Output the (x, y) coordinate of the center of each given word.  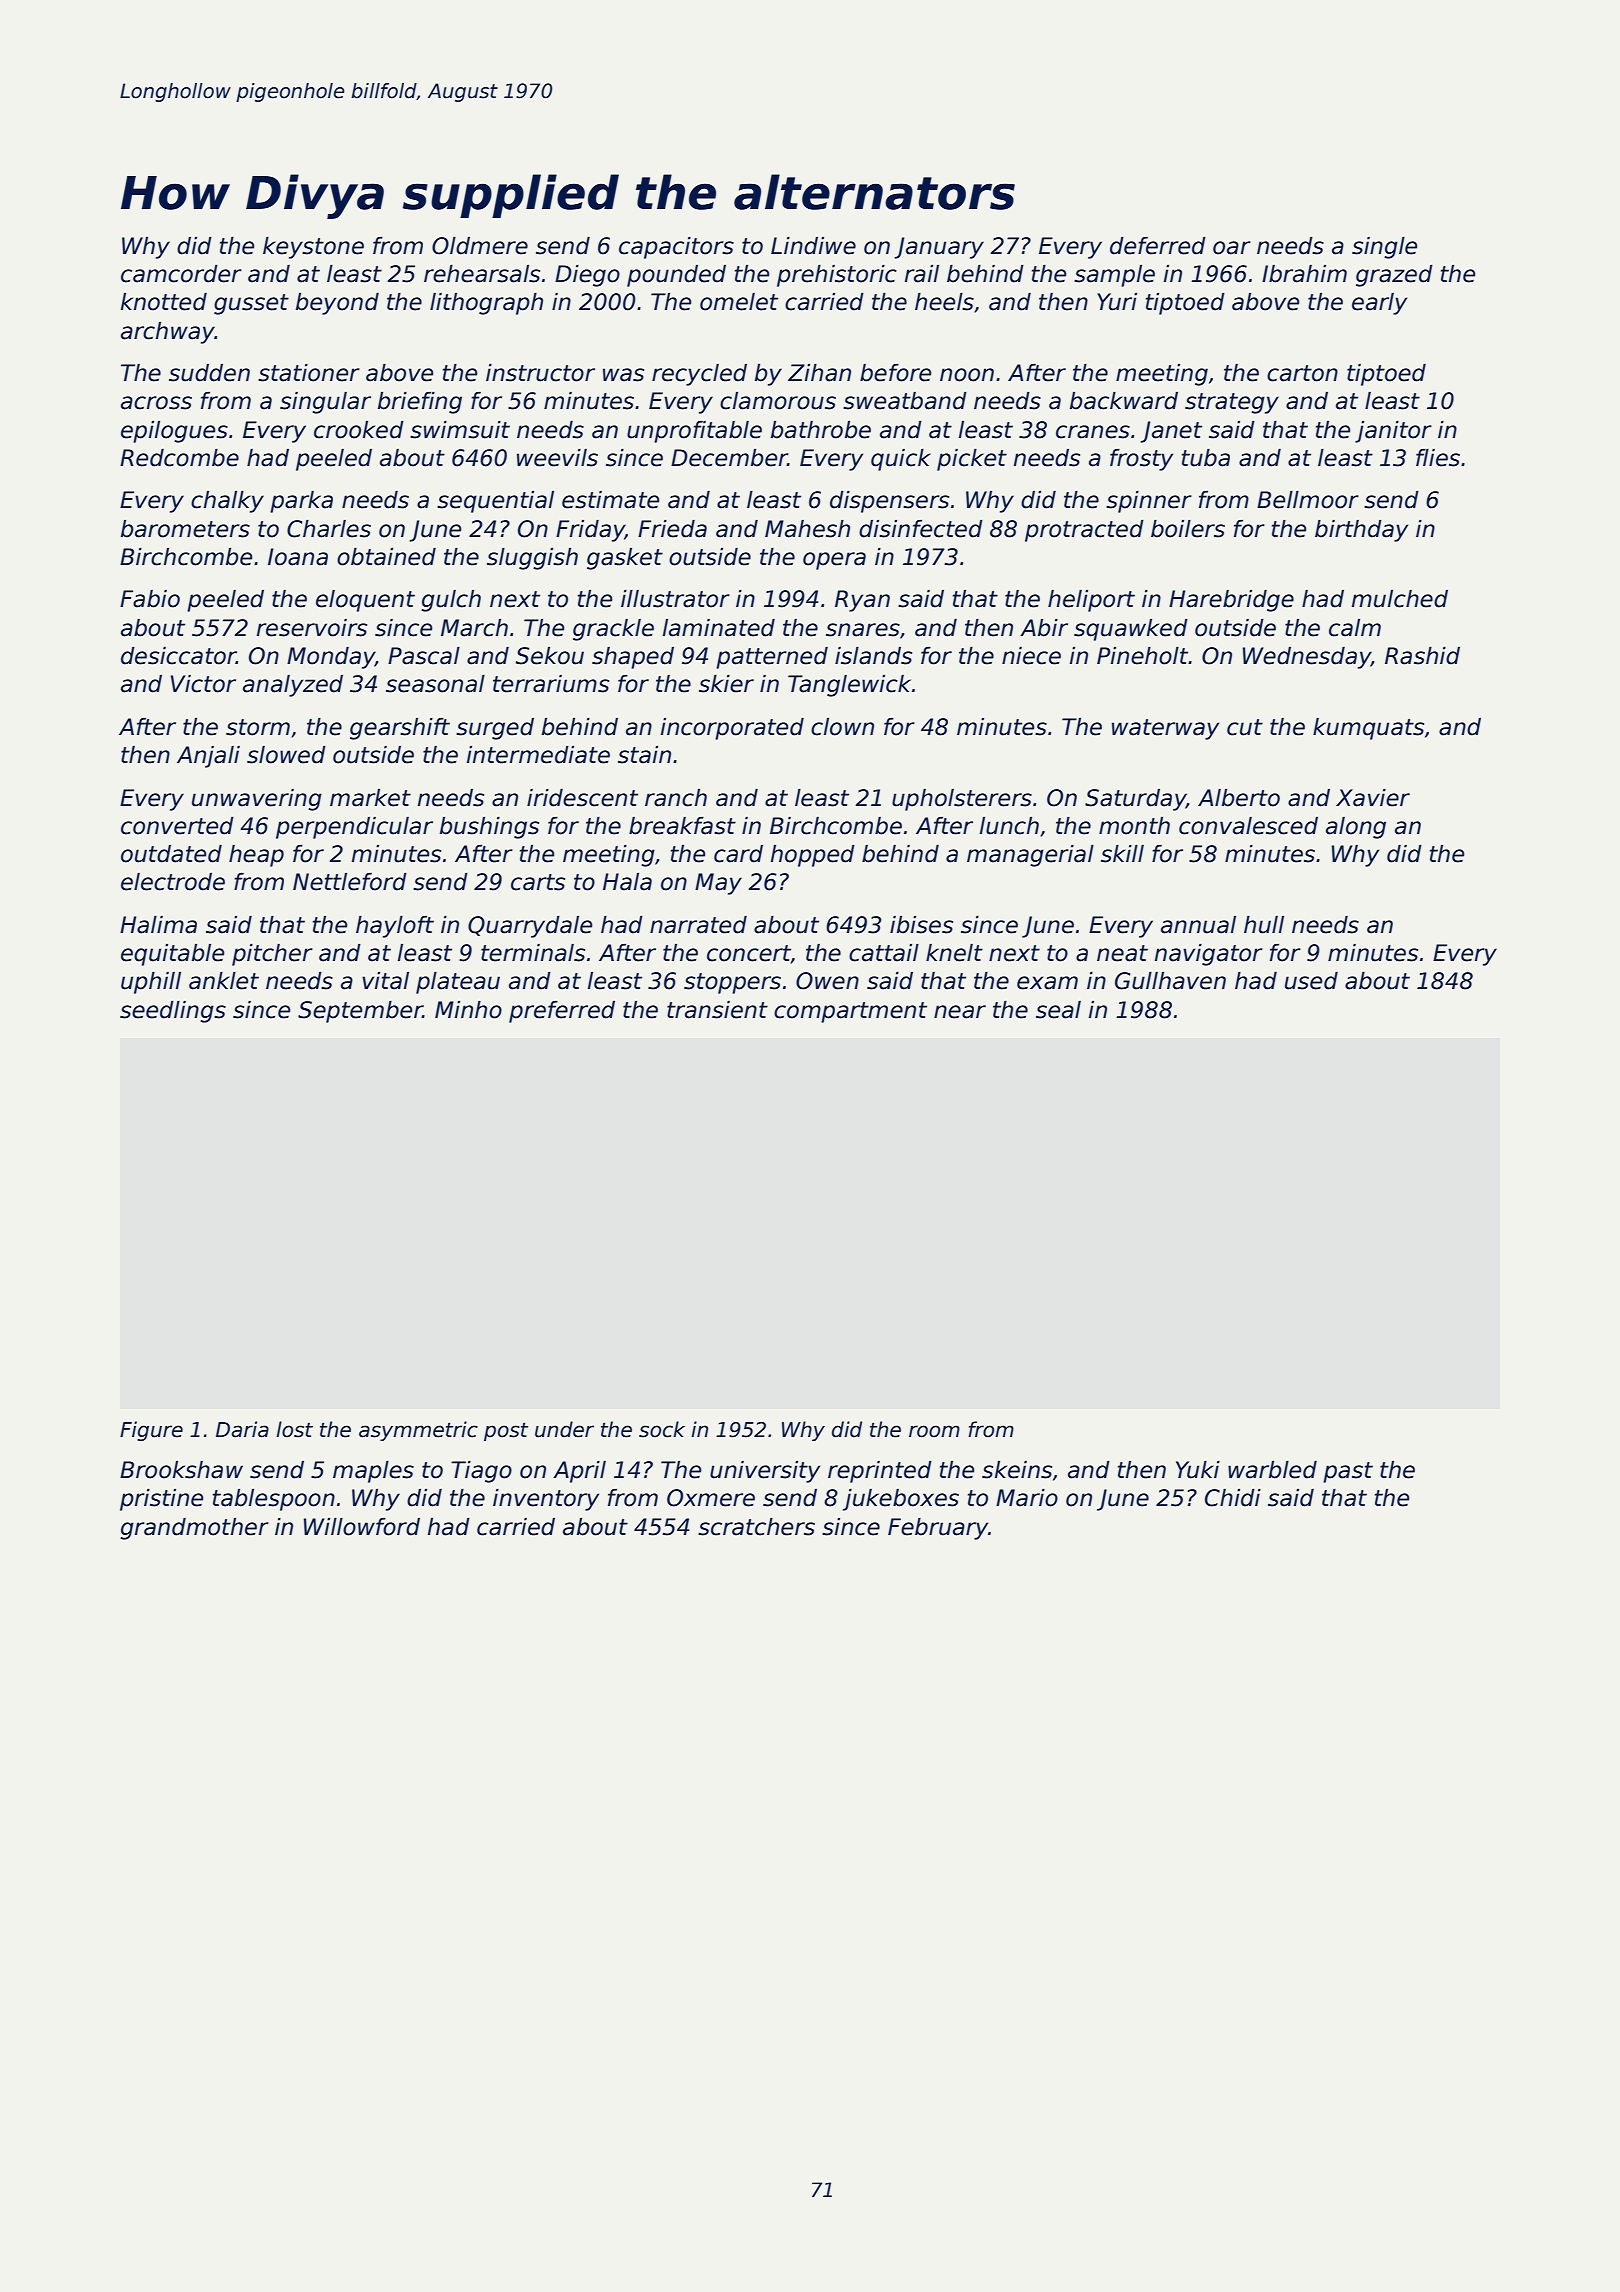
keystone (313, 248)
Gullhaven (1170, 981)
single (1384, 248)
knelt (954, 953)
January (939, 248)
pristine (161, 1500)
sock (662, 1429)
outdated (171, 854)
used (1311, 981)
